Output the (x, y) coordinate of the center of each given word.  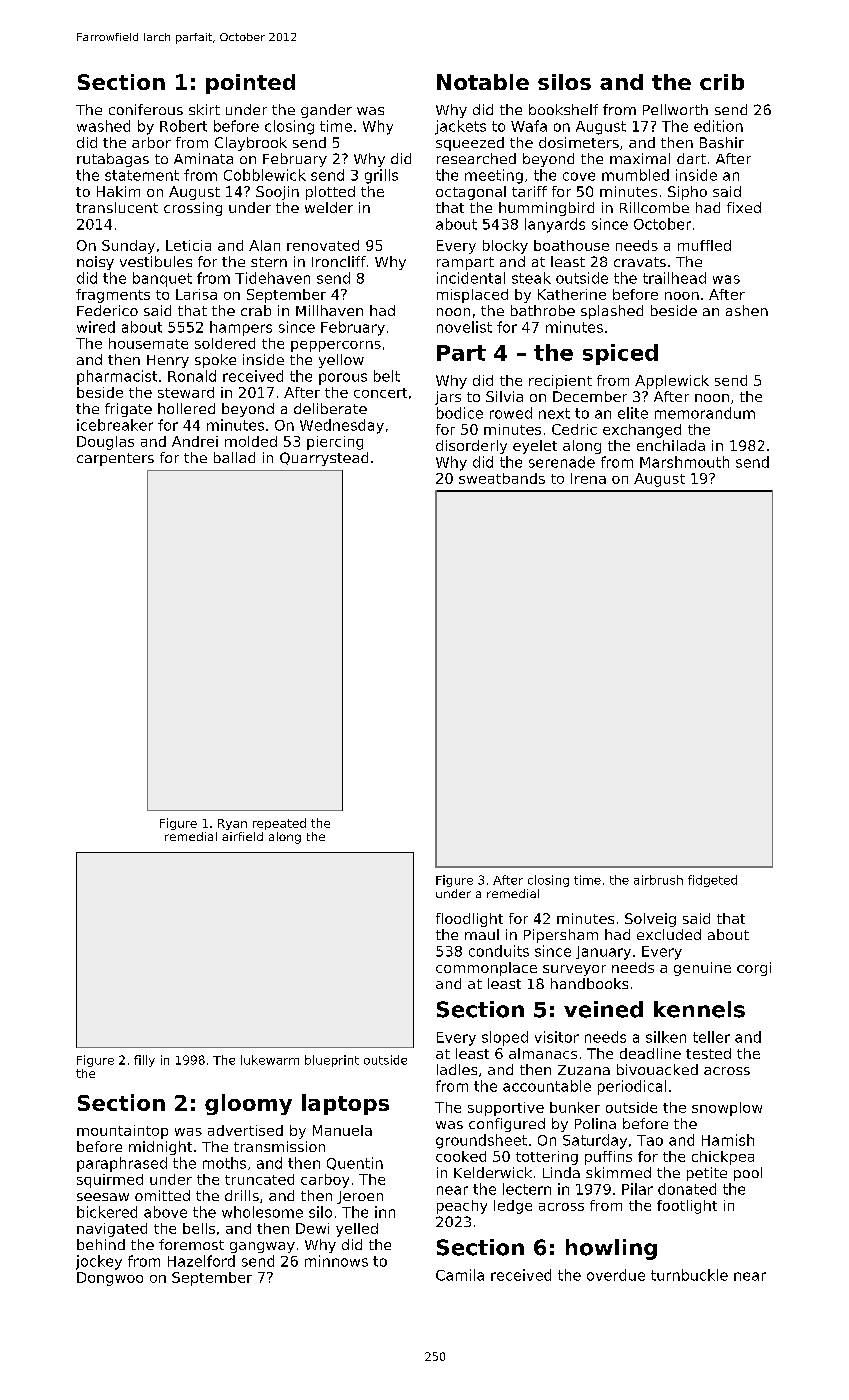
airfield (242, 836)
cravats (640, 262)
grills (381, 176)
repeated (279, 824)
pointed (250, 84)
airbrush (658, 880)
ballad (234, 457)
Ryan (232, 824)
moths (224, 1163)
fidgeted (712, 881)
